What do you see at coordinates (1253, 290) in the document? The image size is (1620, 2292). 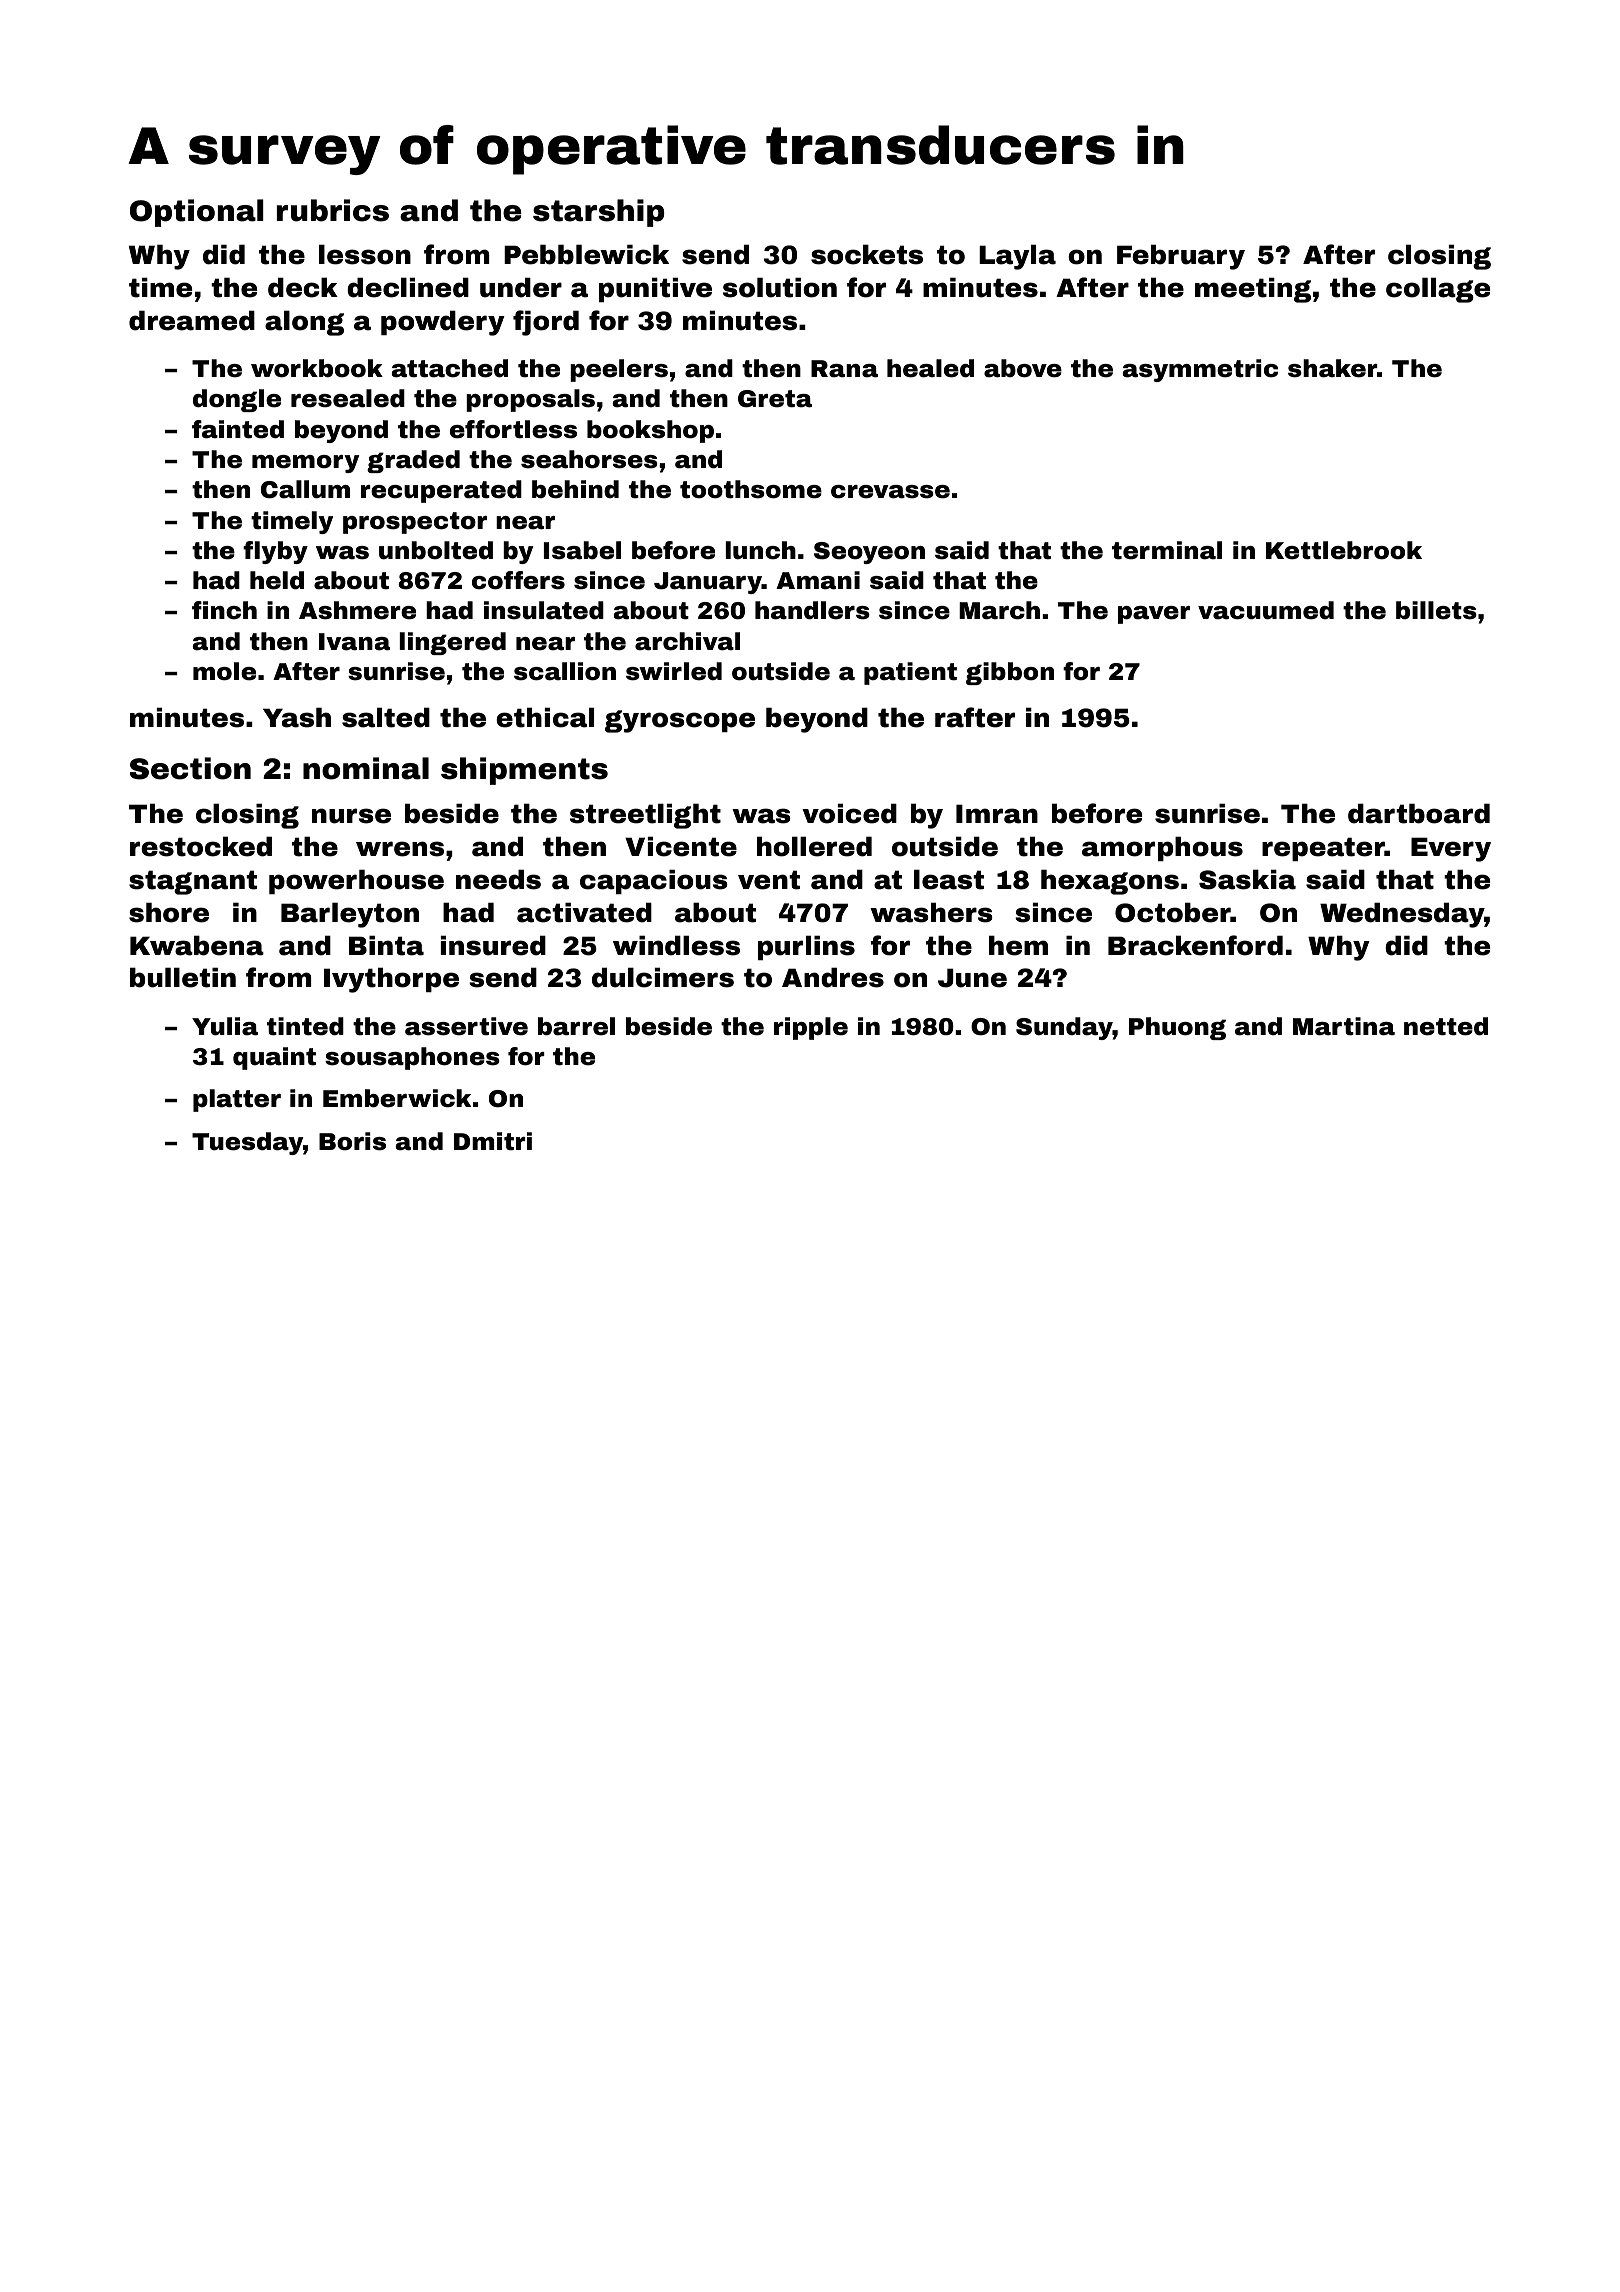 I see `meeting` at bounding box center [1253, 290].
